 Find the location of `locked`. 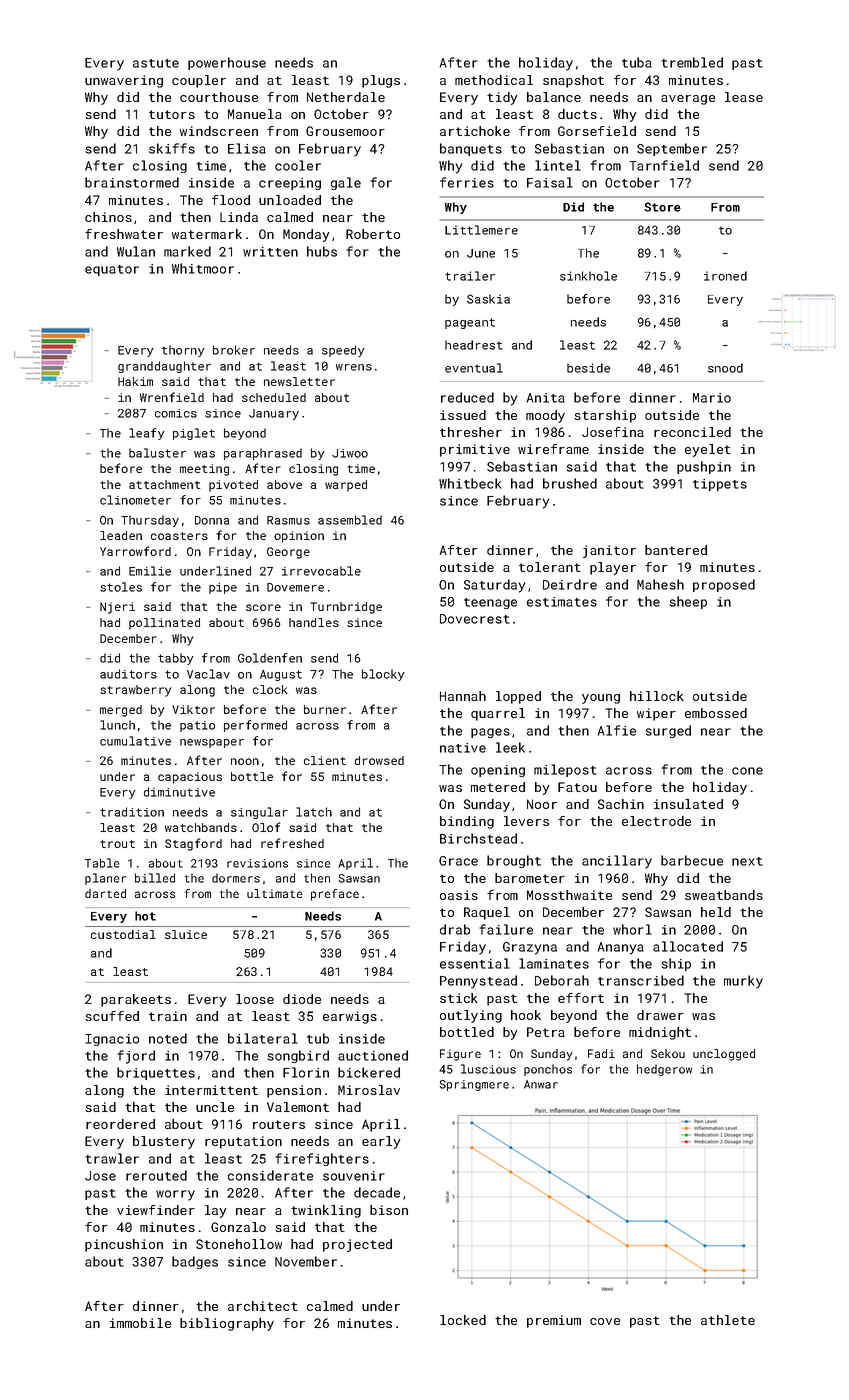

locked is located at coordinates (463, 1320).
